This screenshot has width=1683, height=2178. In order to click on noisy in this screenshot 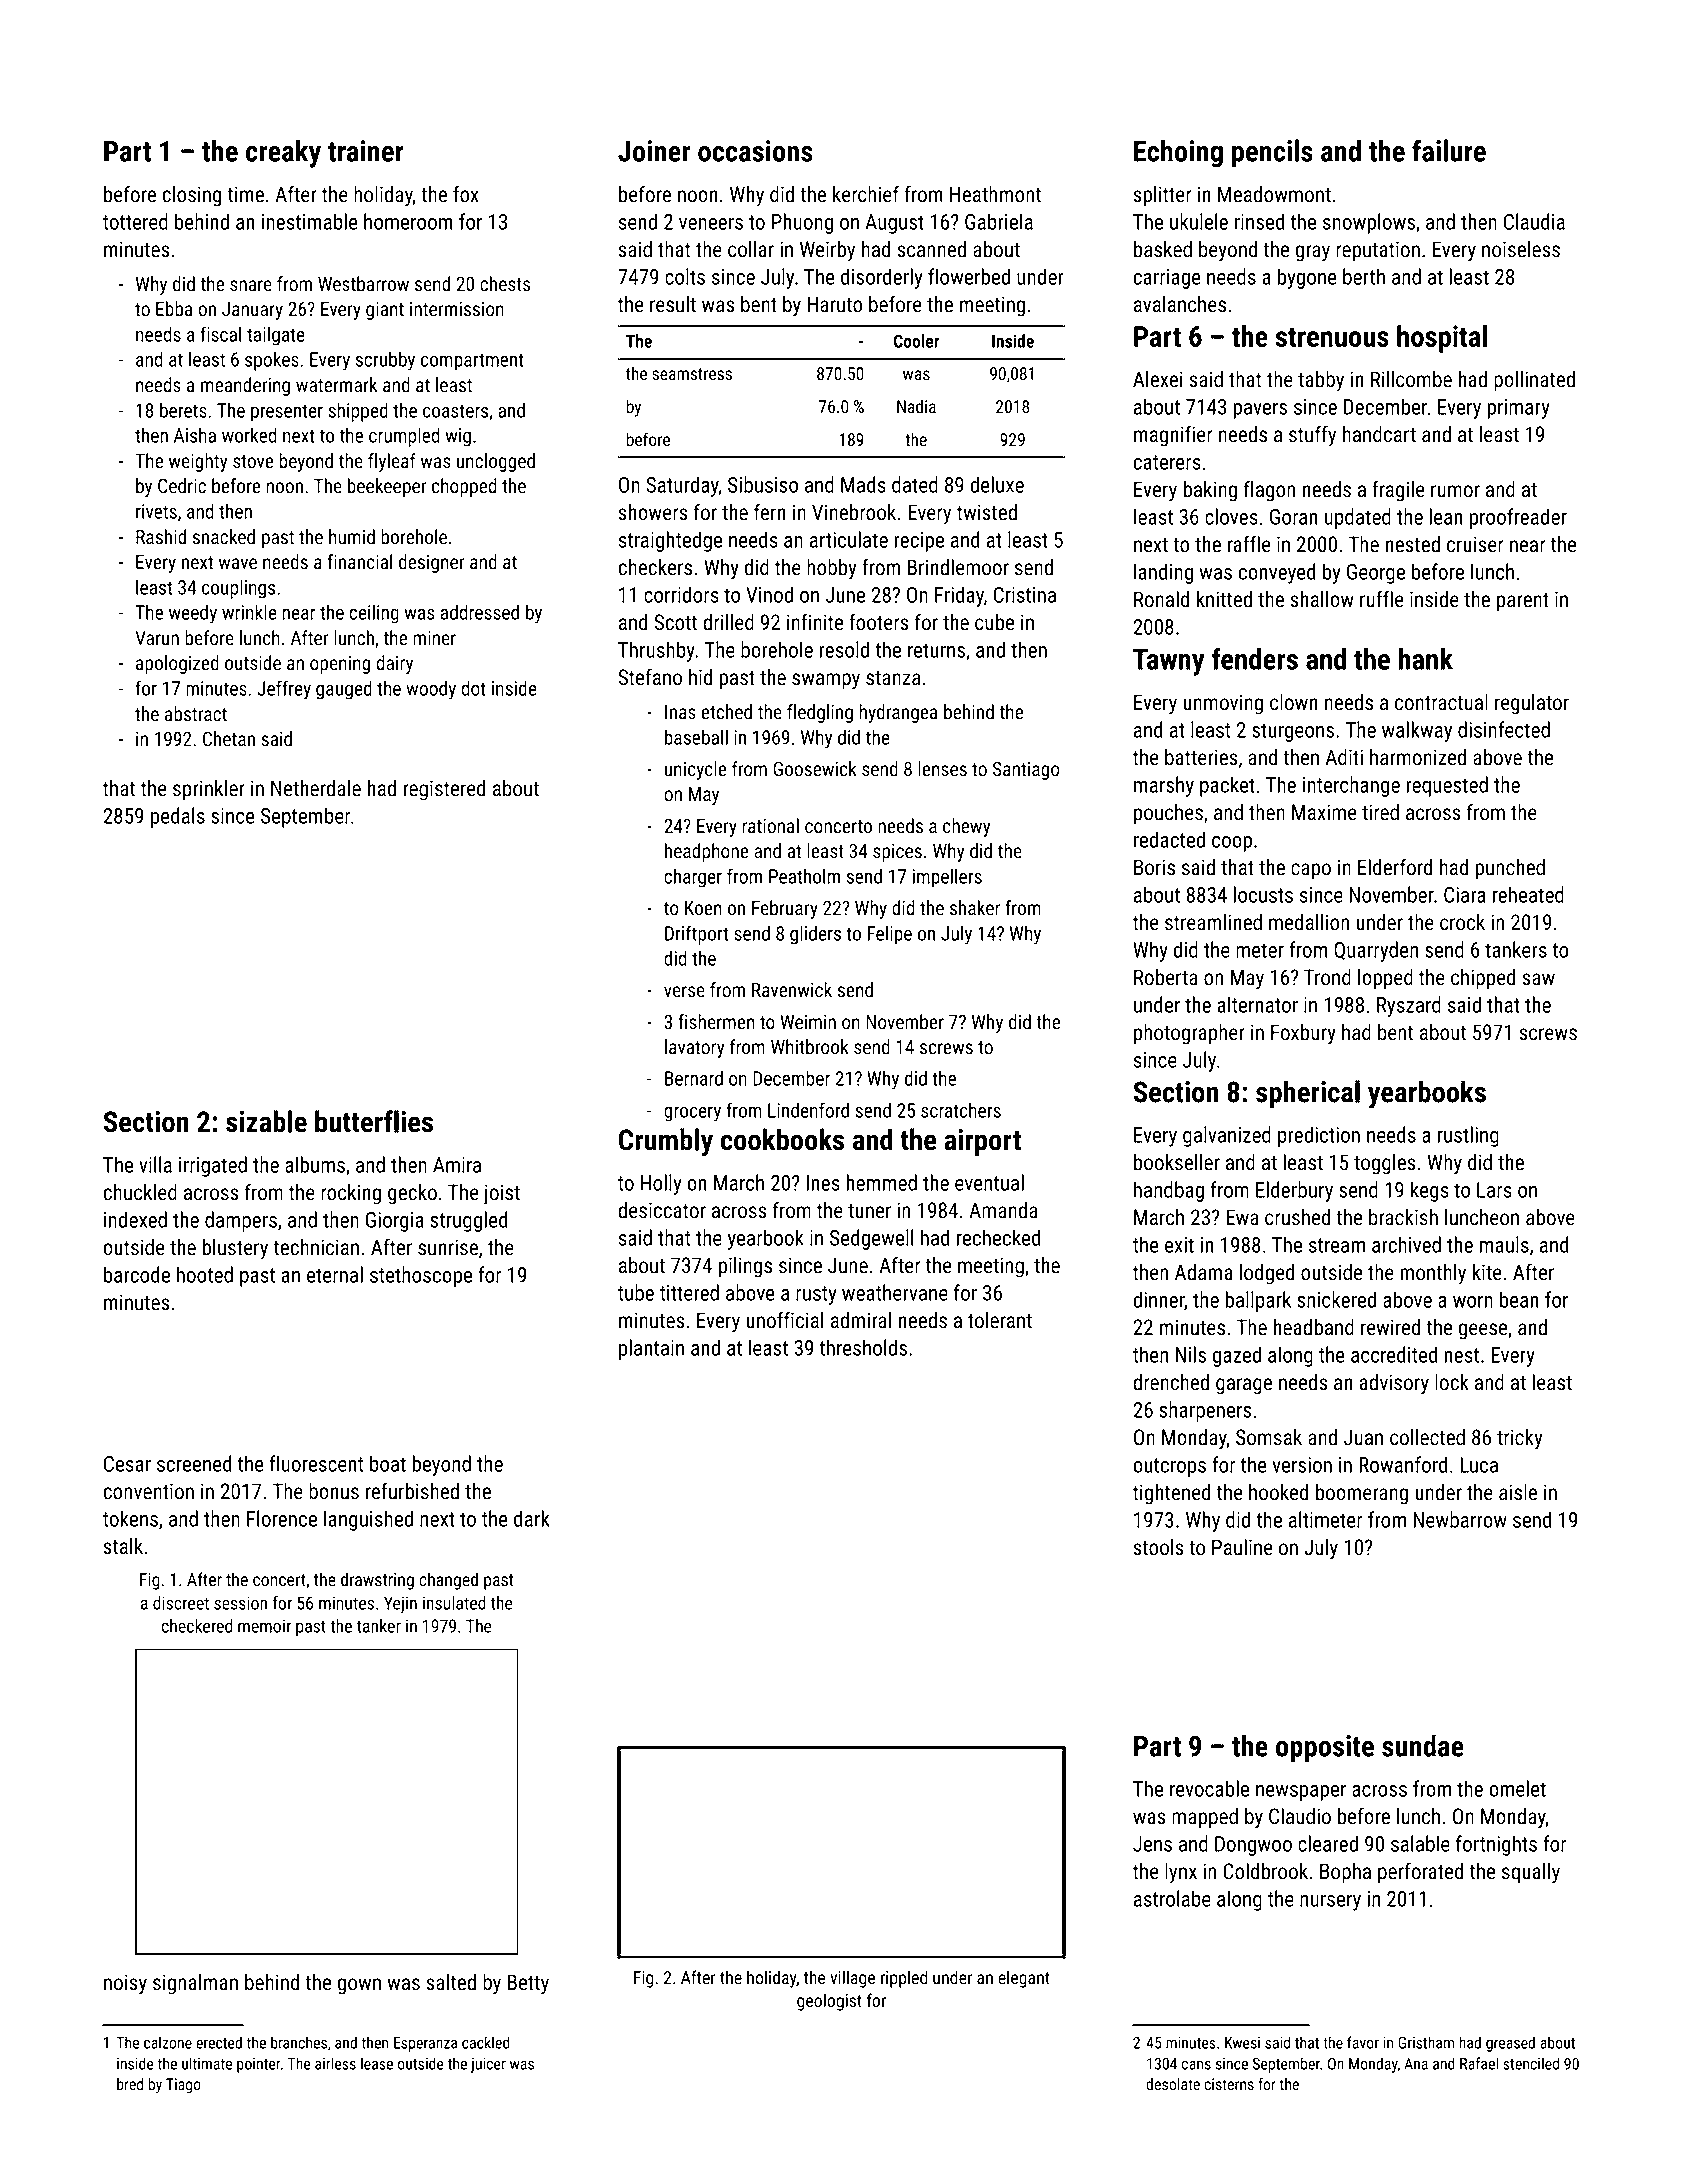, I will do `click(125, 1984)`.
